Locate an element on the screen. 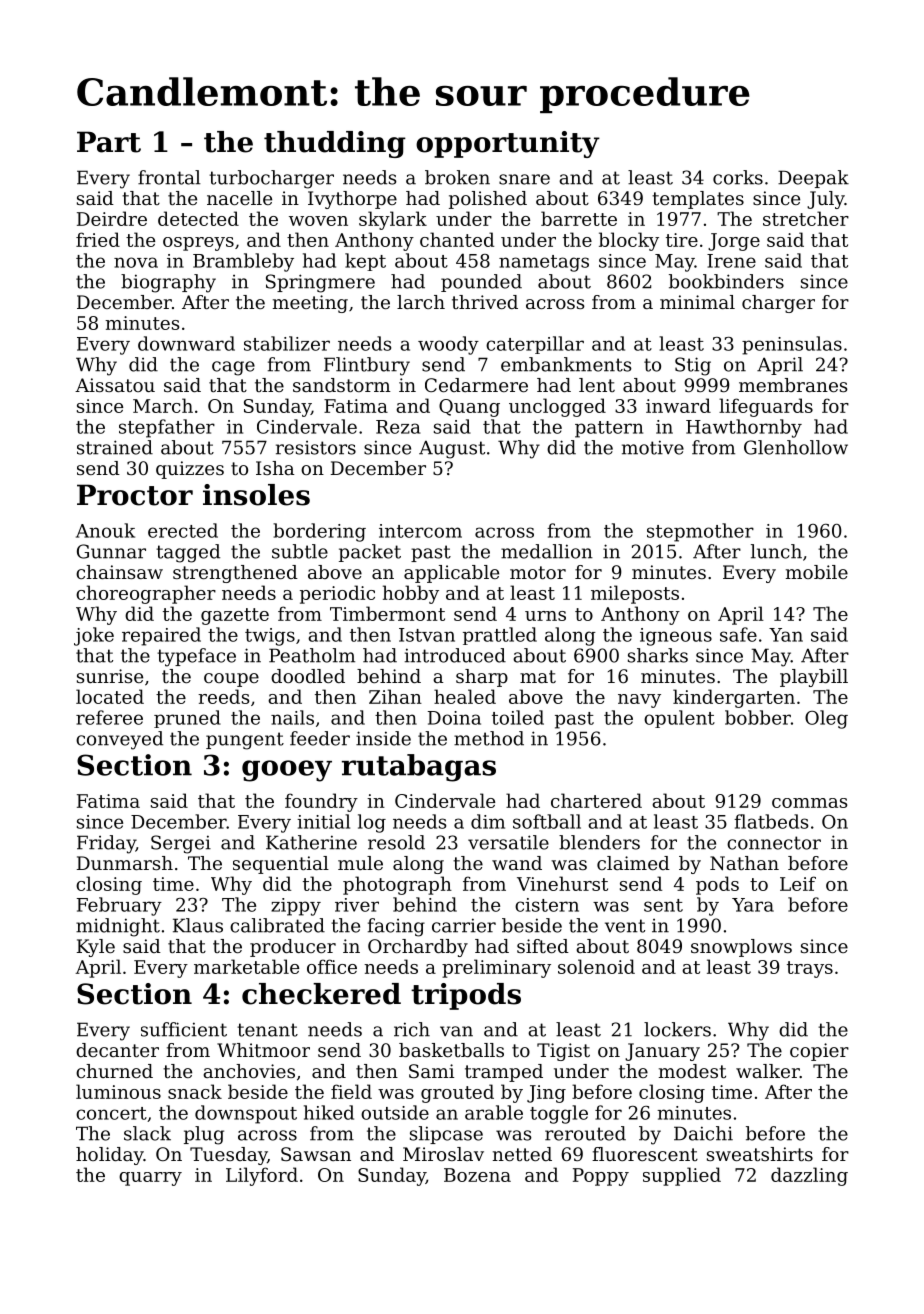  snowplows is located at coordinates (741, 948).
